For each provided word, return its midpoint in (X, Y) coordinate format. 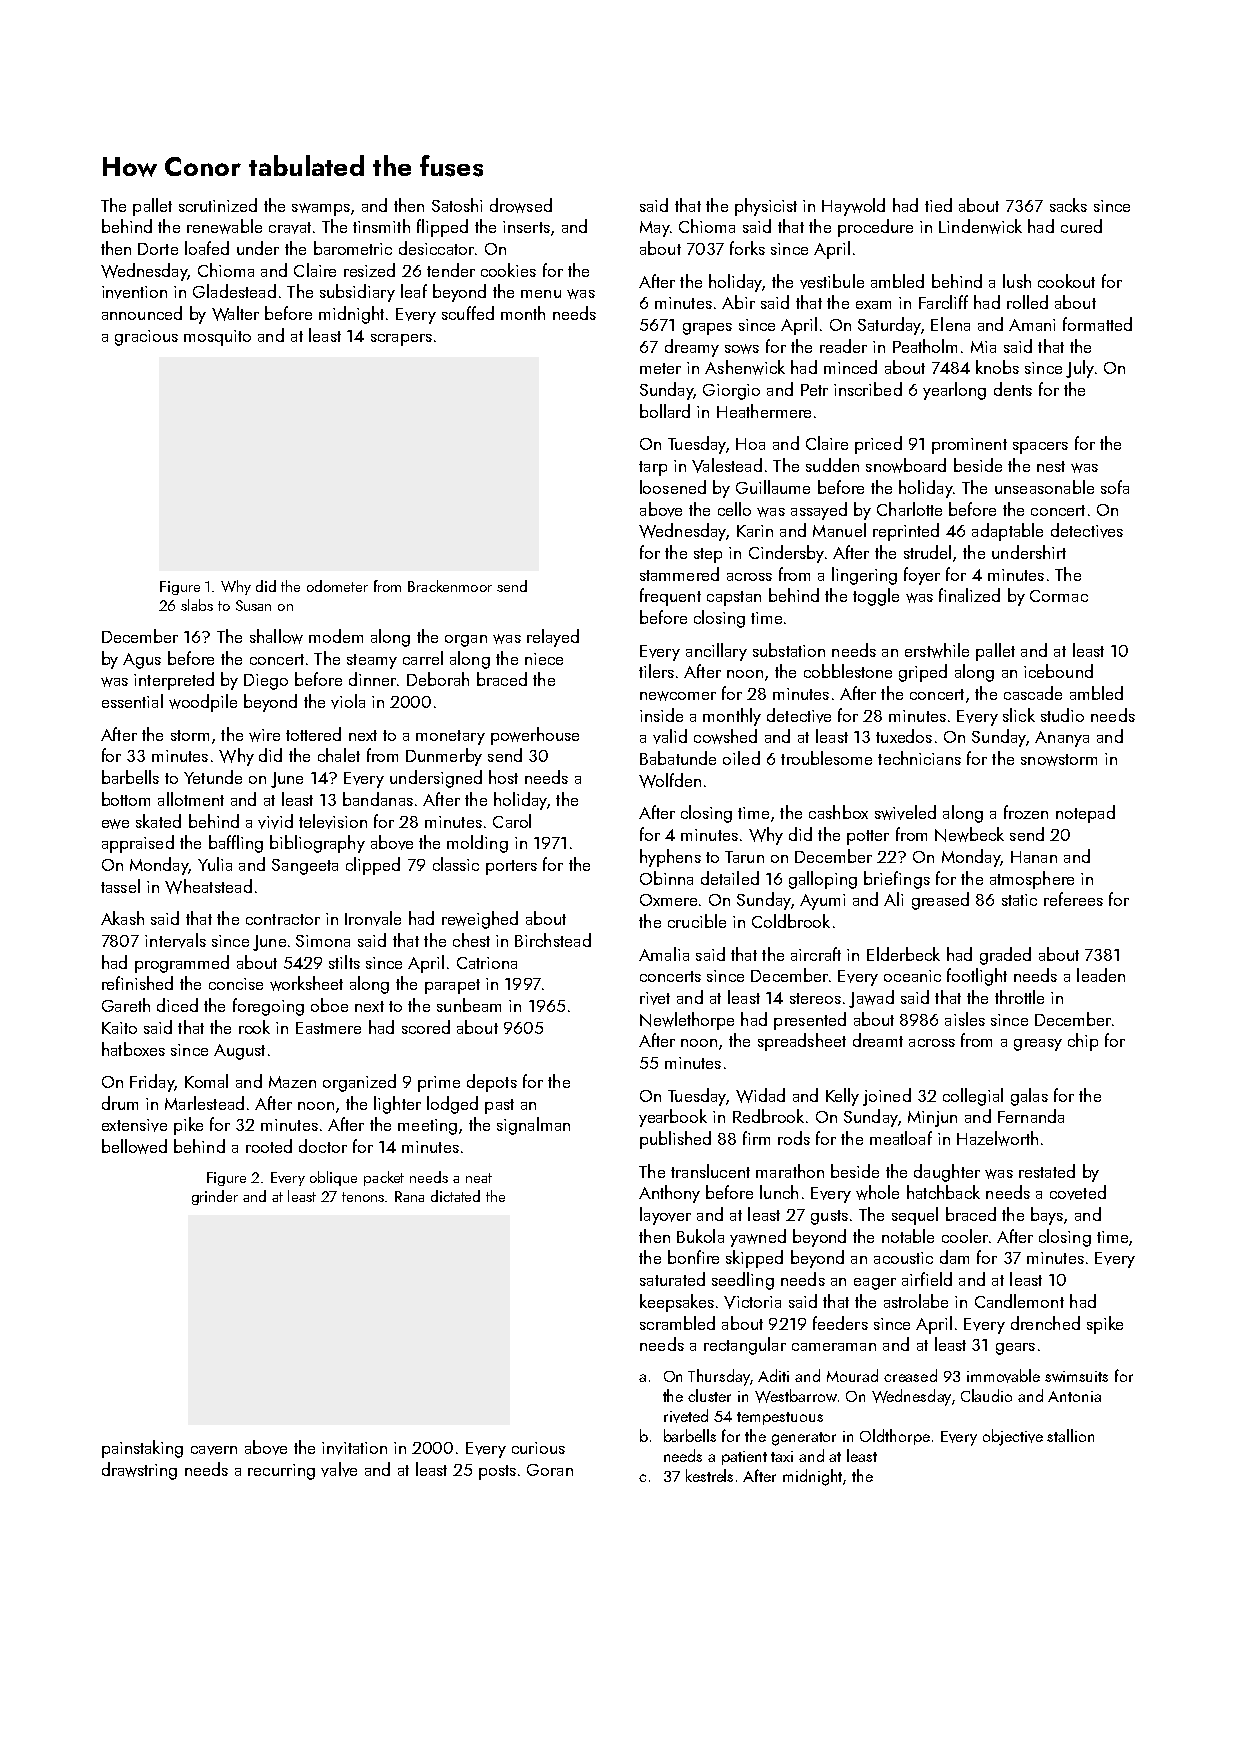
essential (132, 701)
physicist (766, 207)
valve (339, 1469)
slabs (197, 605)
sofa (1115, 487)
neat (479, 1178)
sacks (1068, 205)
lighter (397, 1105)
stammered (679, 574)
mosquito (217, 338)
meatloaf (901, 1138)
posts (497, 1472)
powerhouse (535, 736)
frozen (1026, 812)
